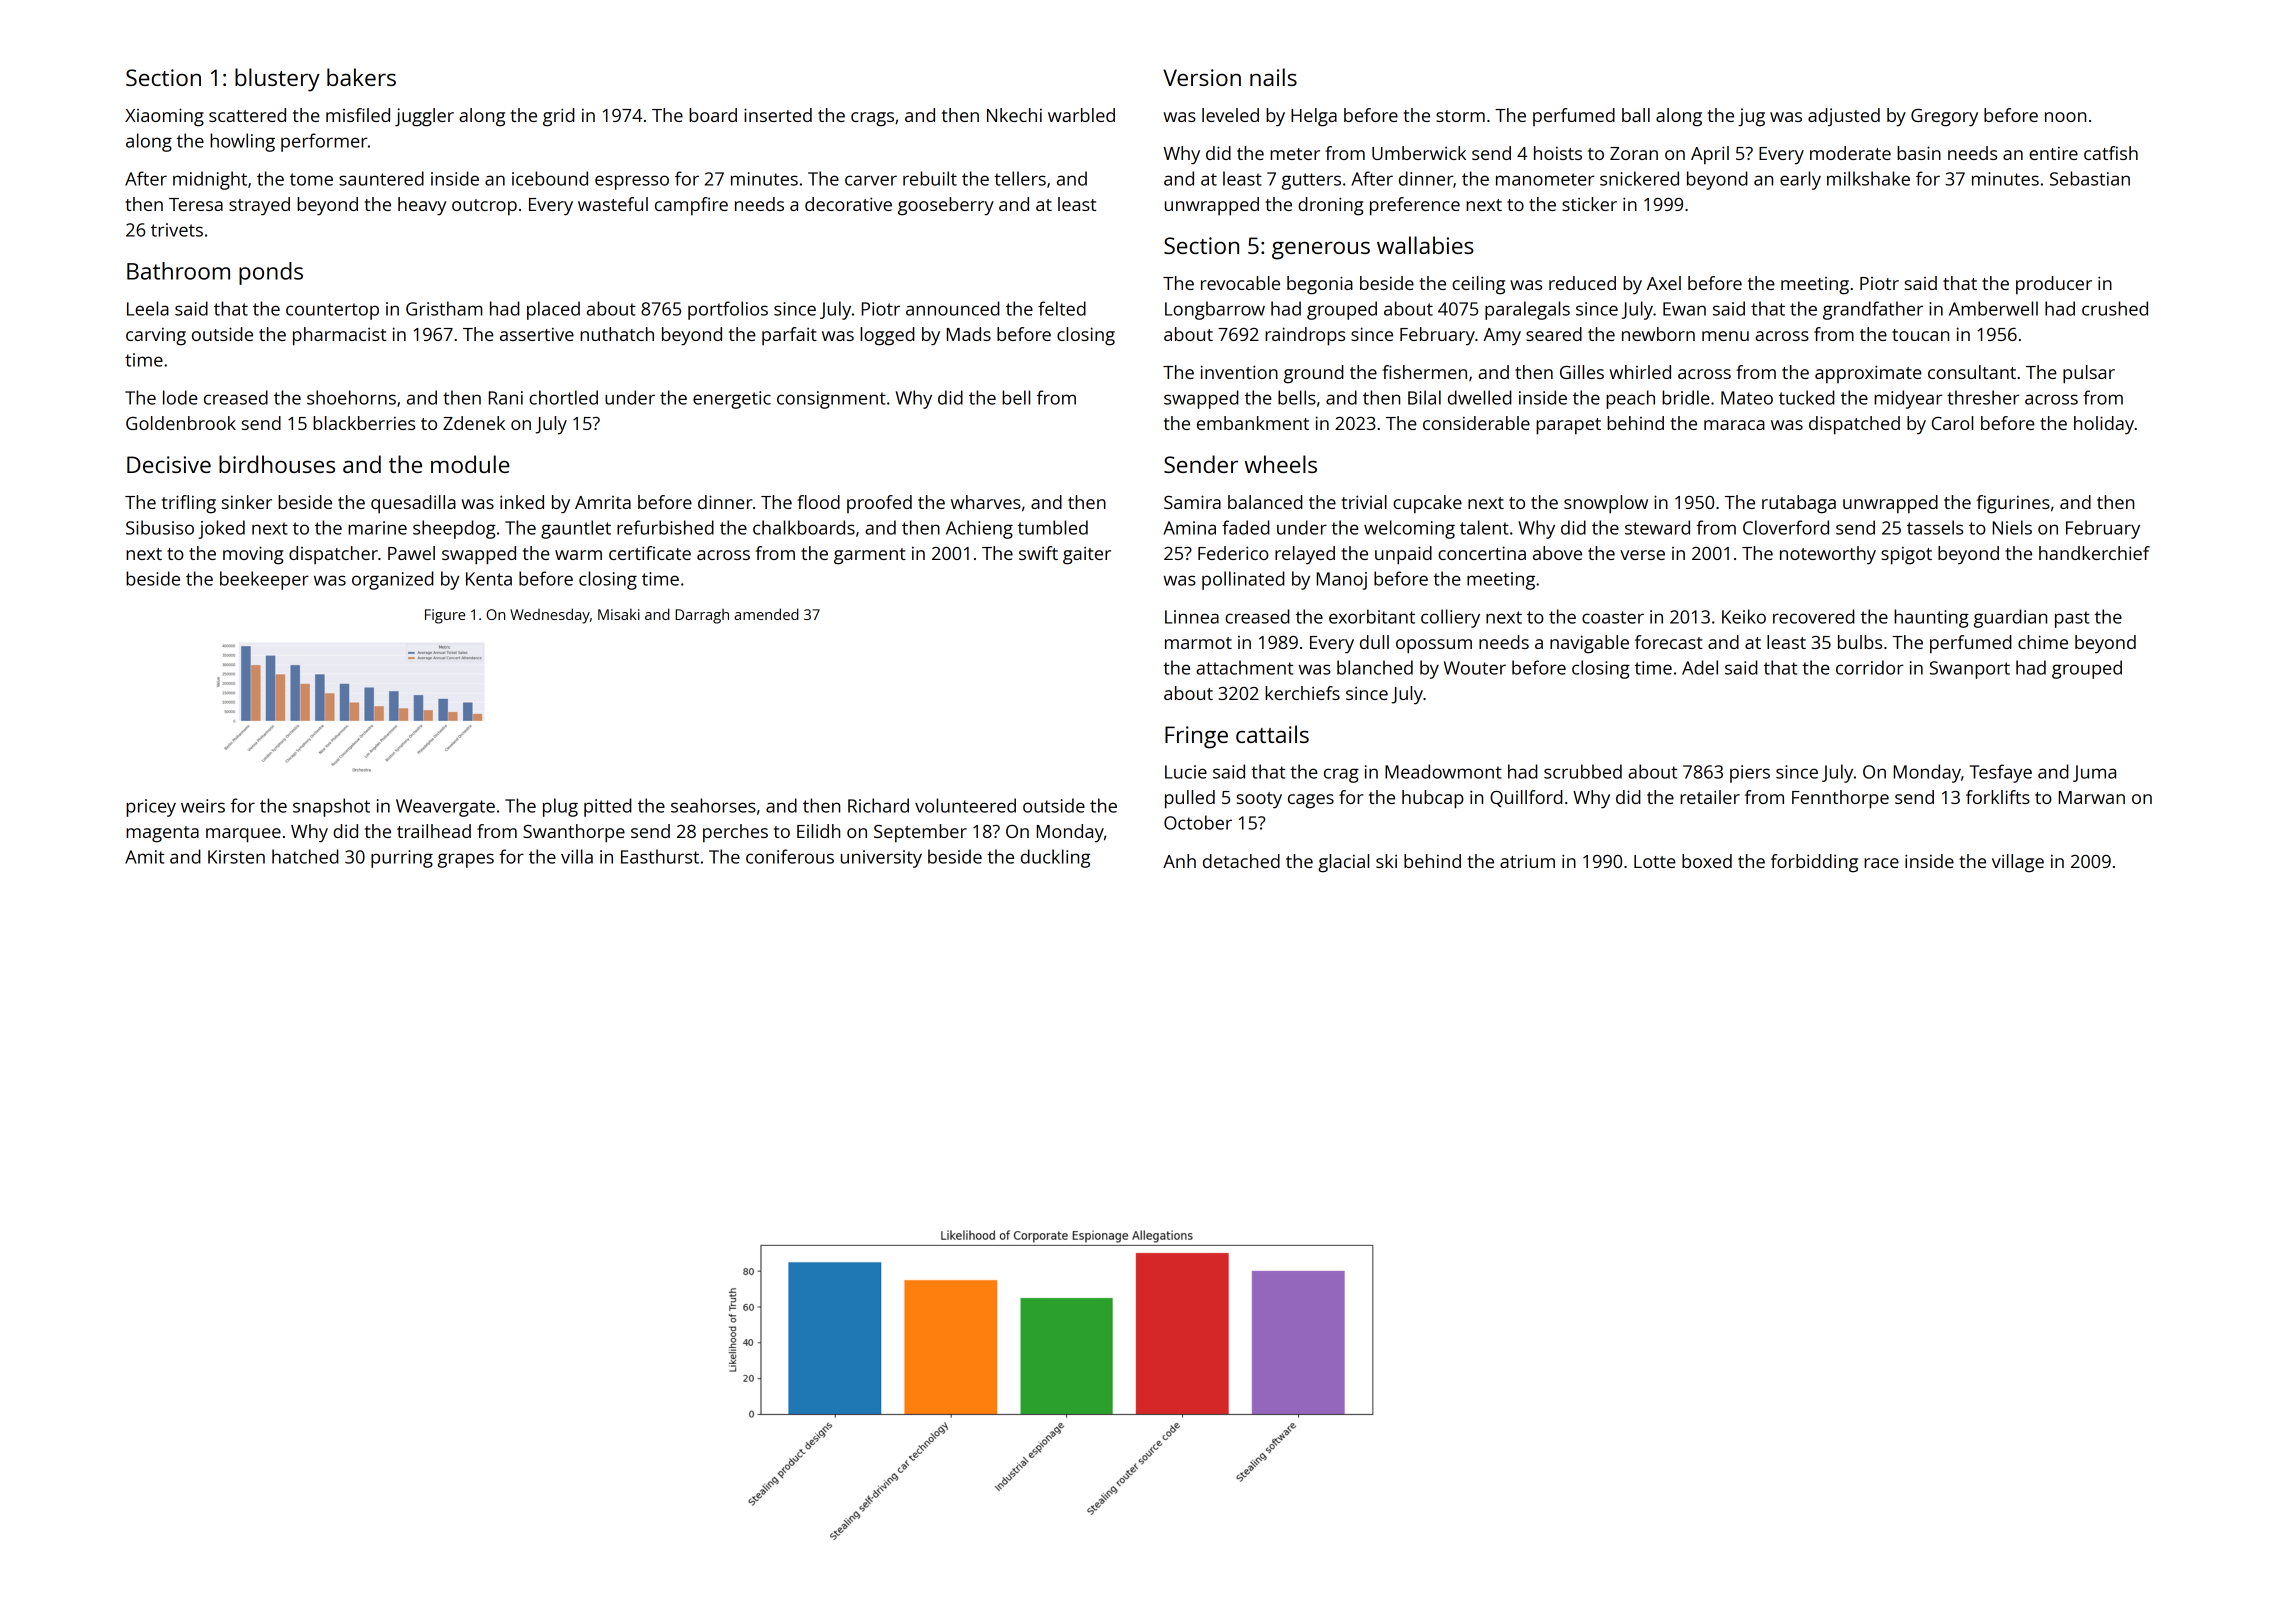  What do you see at coordinates (576, 529) in the screenshot?
I see `gauntlet` at bounding box center [576, 529].
